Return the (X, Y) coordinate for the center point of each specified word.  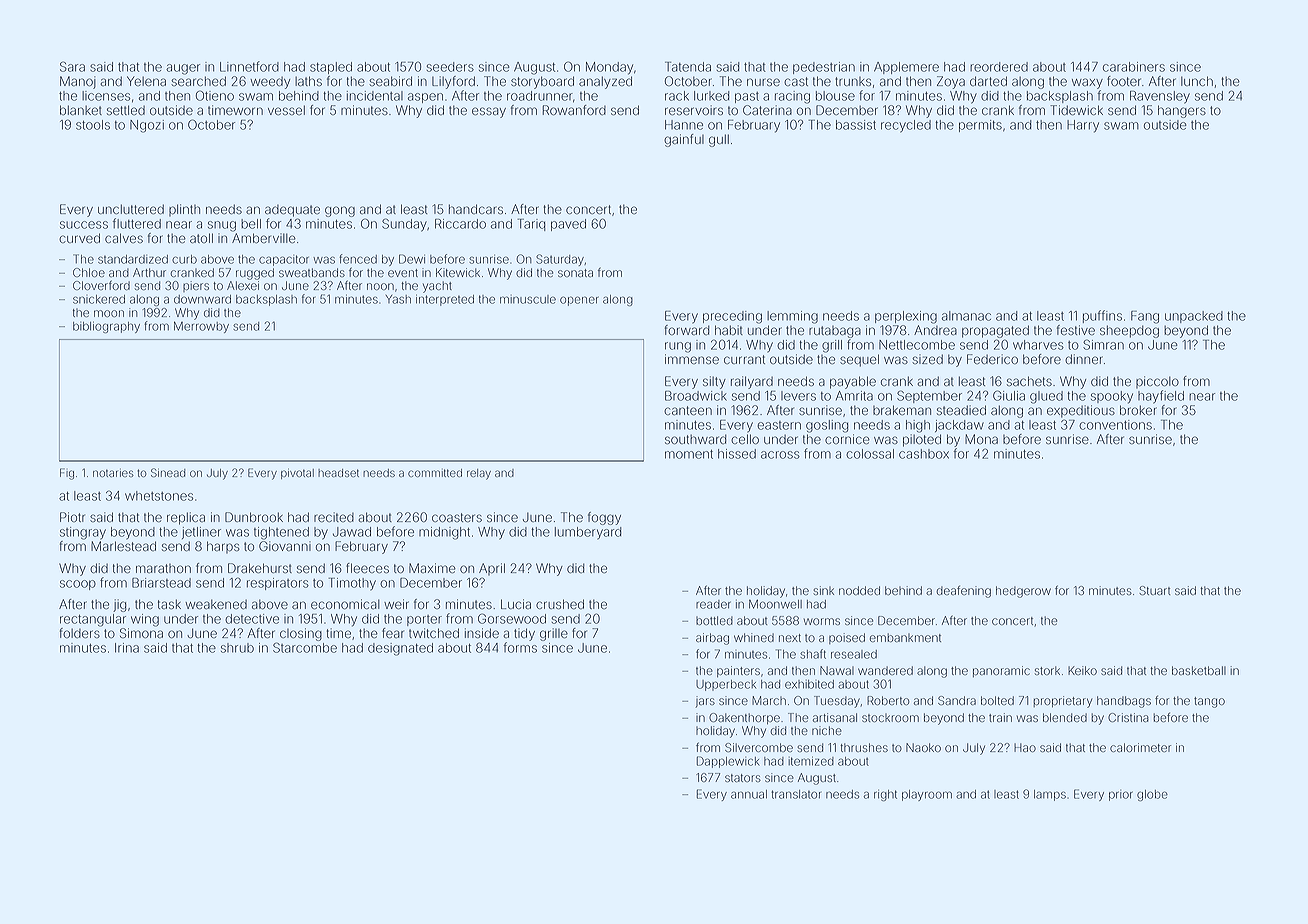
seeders (450, 67)
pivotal (297, 474)
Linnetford (249, 66)
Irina (127, 648)
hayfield (1161, 397)
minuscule (528, 299)
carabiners (1134, 67)
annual (749, 794)
